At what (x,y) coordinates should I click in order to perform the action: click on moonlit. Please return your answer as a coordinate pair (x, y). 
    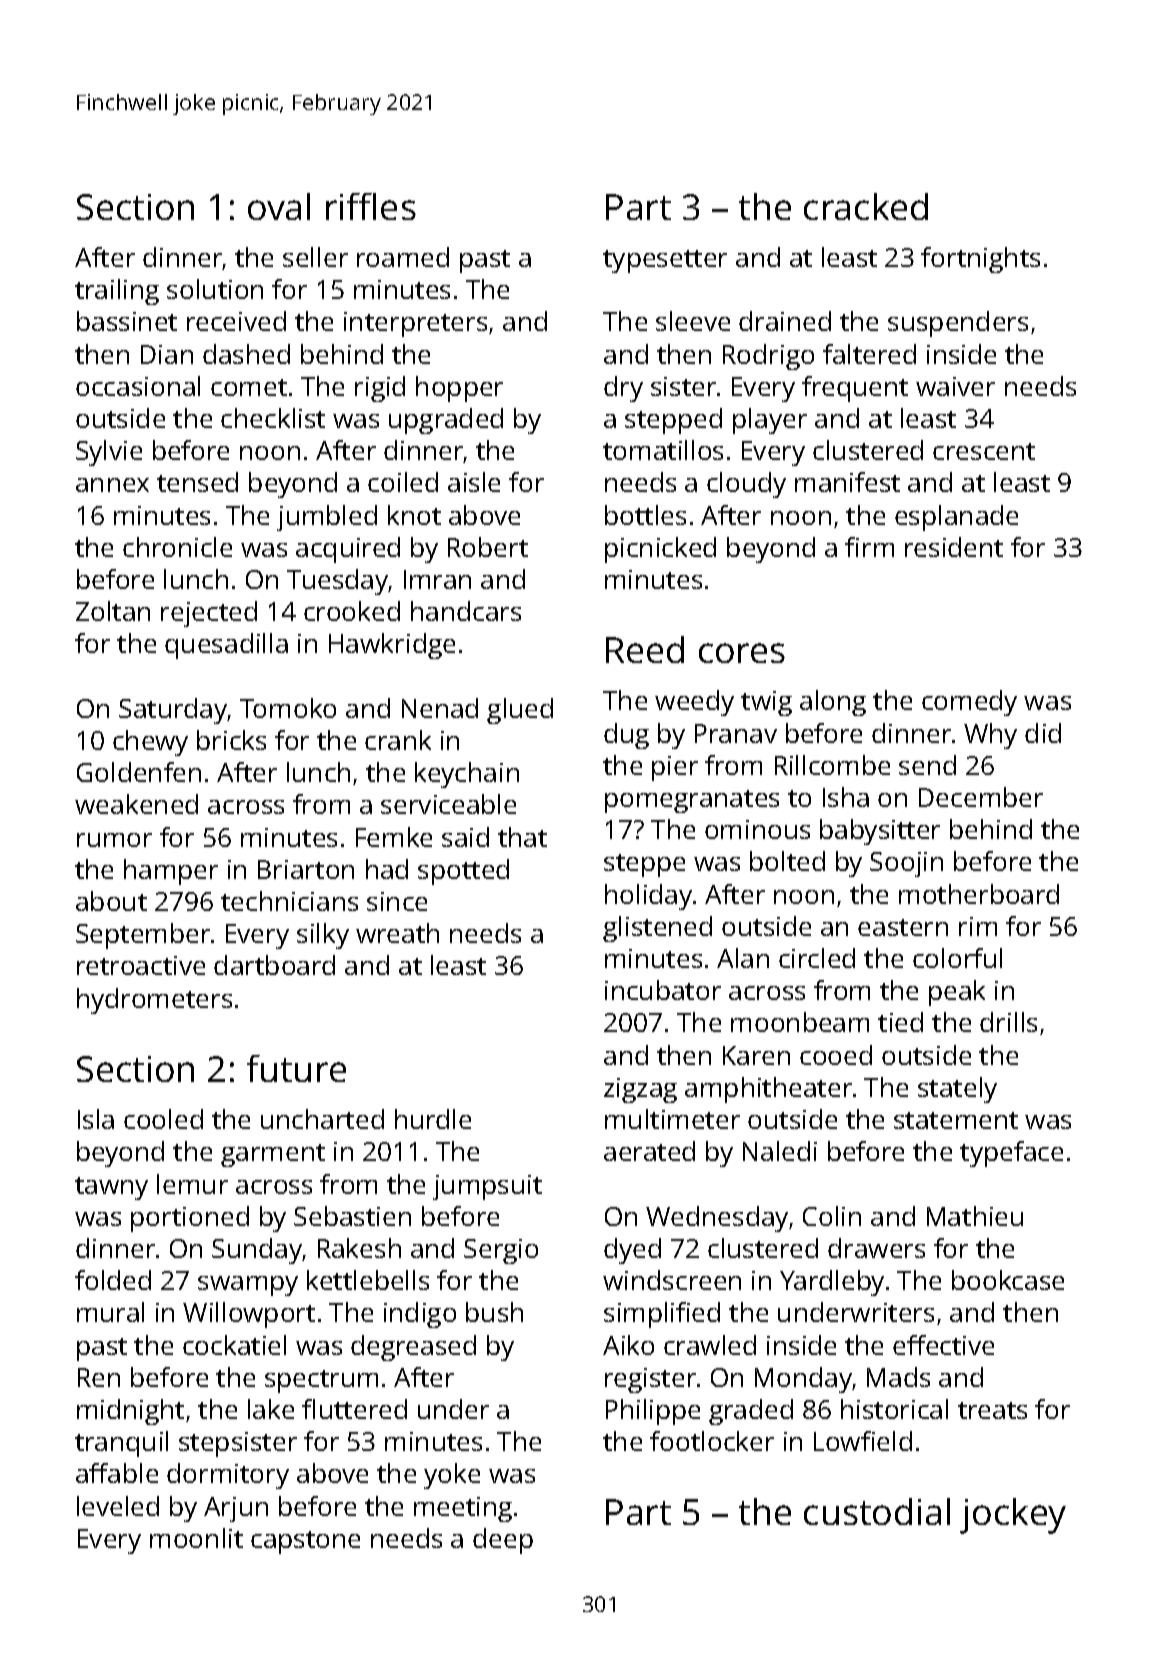
    Looking at the image, I should click on (196, 1538).
